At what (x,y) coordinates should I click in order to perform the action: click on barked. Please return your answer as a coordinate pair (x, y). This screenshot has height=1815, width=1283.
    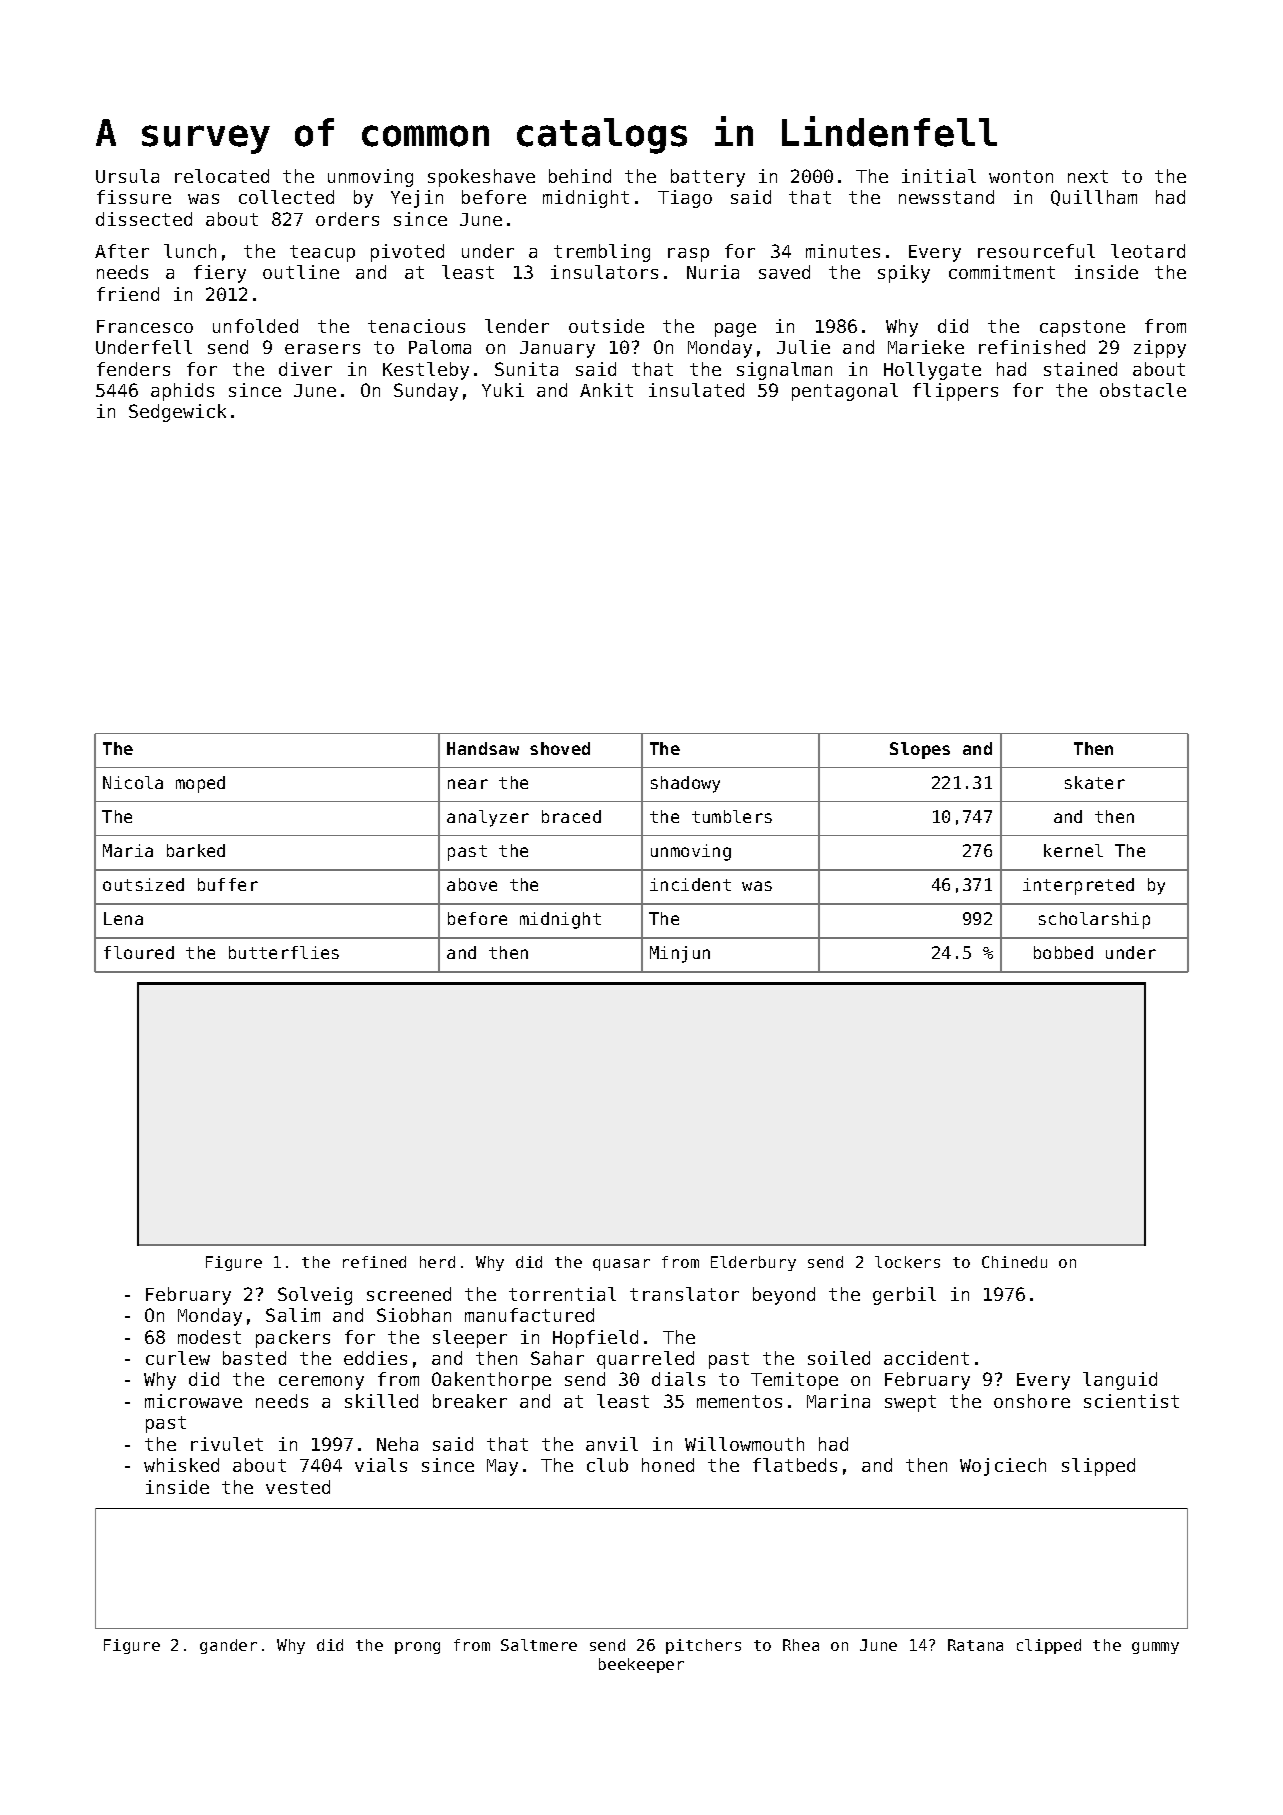
    Looking at the image, I should click on (196, 850).
